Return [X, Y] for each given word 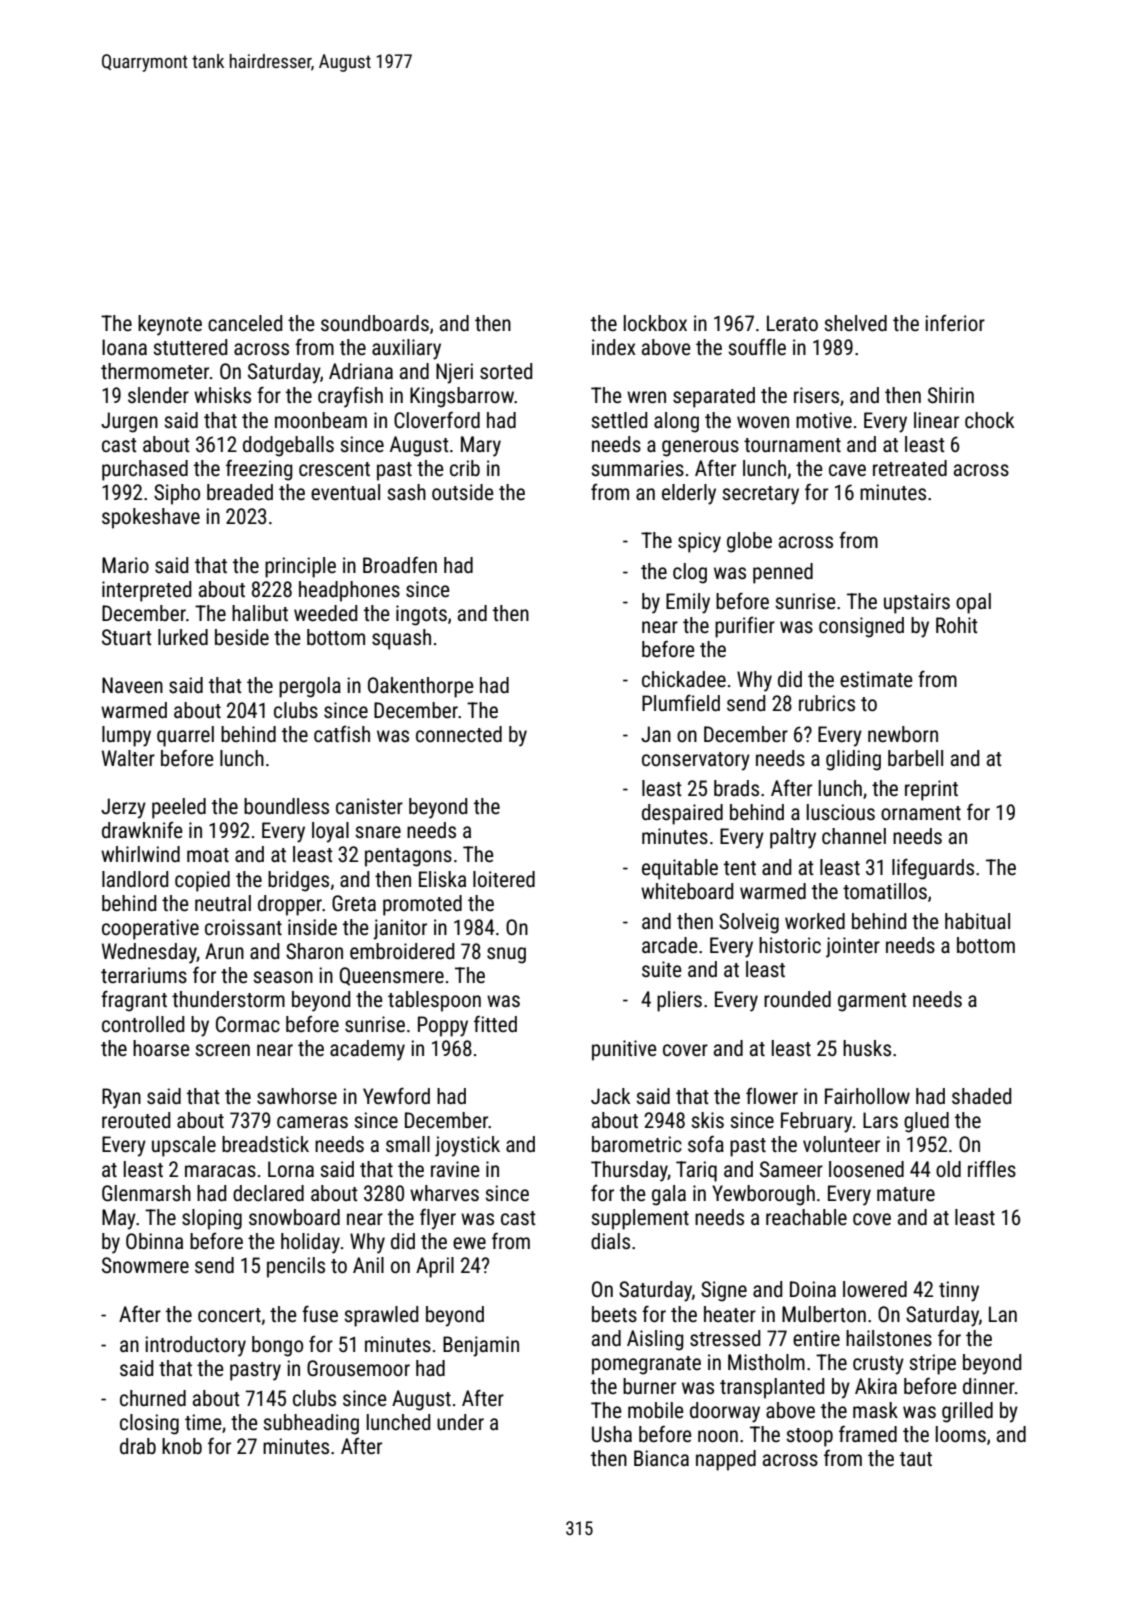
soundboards [375, 323]
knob [182, 1446]
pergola [310, 687]
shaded [981, 1096]
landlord [135, 879]
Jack [610, 1096]
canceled [245, 323]
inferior [955, 322]
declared [268, 1193]
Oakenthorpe [421, 687]
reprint [931, 790]
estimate [876, 679]
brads [736, 788]
